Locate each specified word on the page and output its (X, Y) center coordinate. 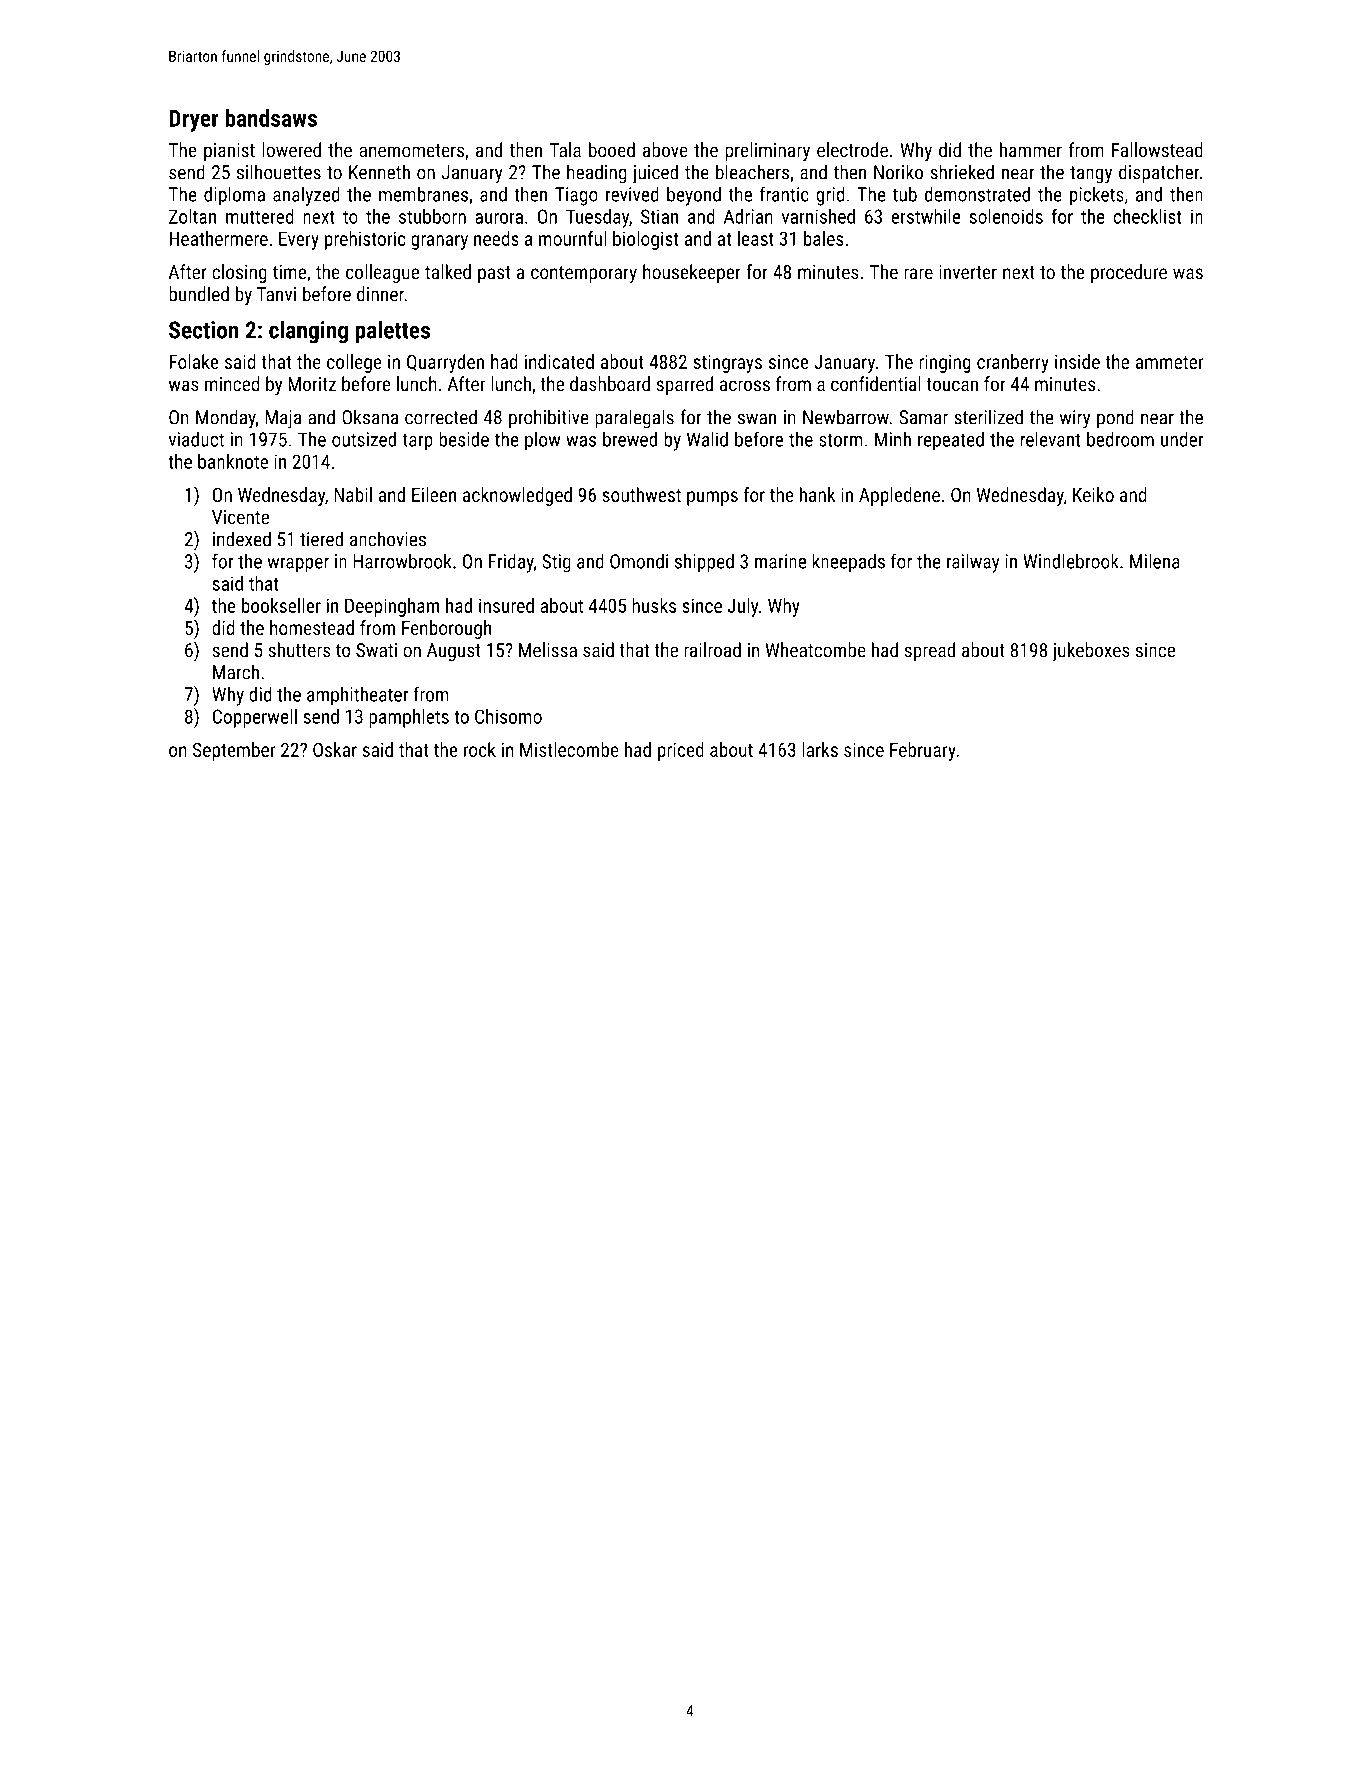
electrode (852, 150)
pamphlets (409, 718)
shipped (704, 563)
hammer (1031, 149)
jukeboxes (1091, 652)
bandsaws (271, 118)
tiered (321, 539)
